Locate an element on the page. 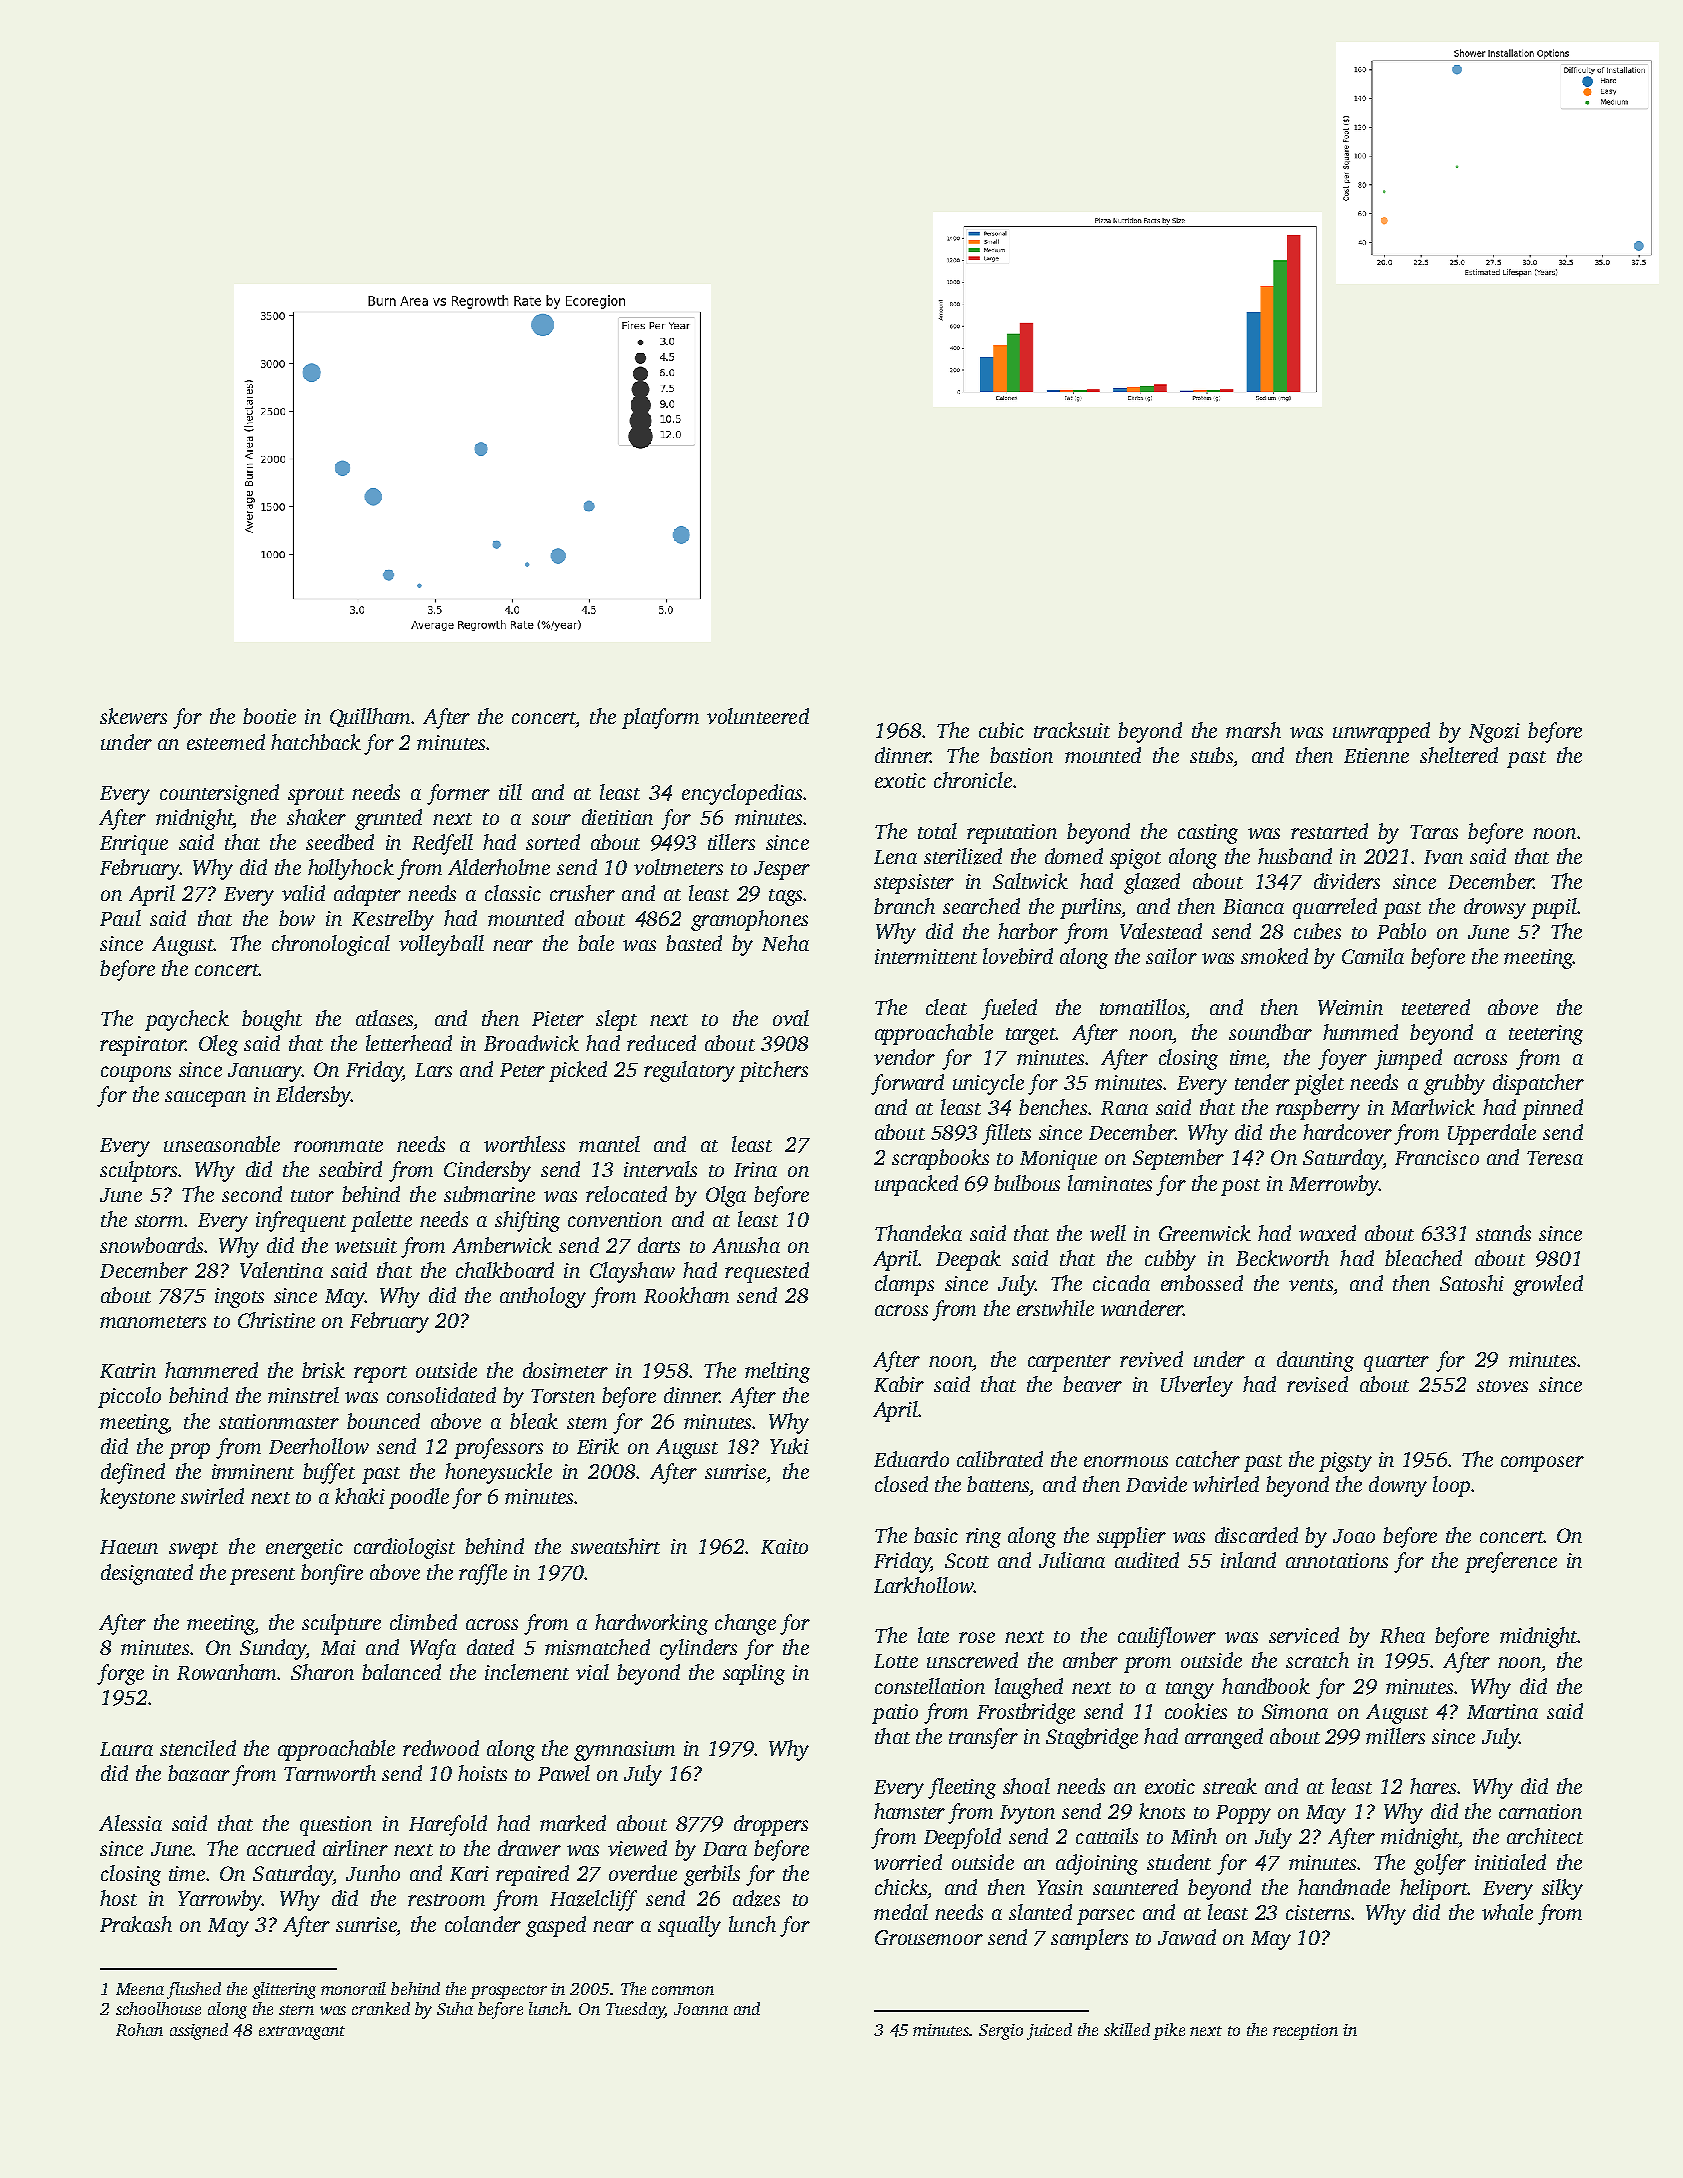 The width and height of the image is (1683, 2178). raspberry is located at coordinates (1318, 1109).
